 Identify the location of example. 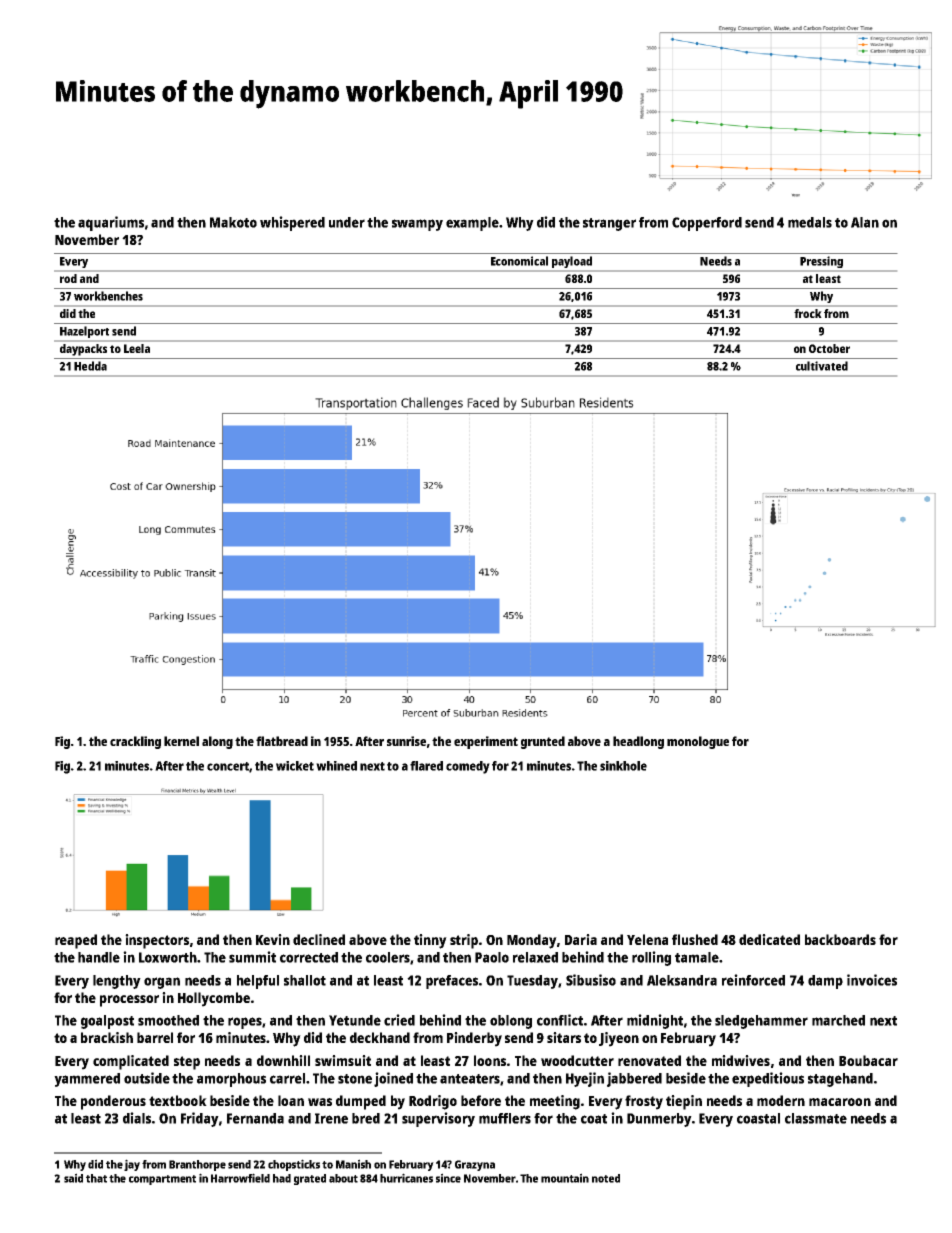
(472, 224).
